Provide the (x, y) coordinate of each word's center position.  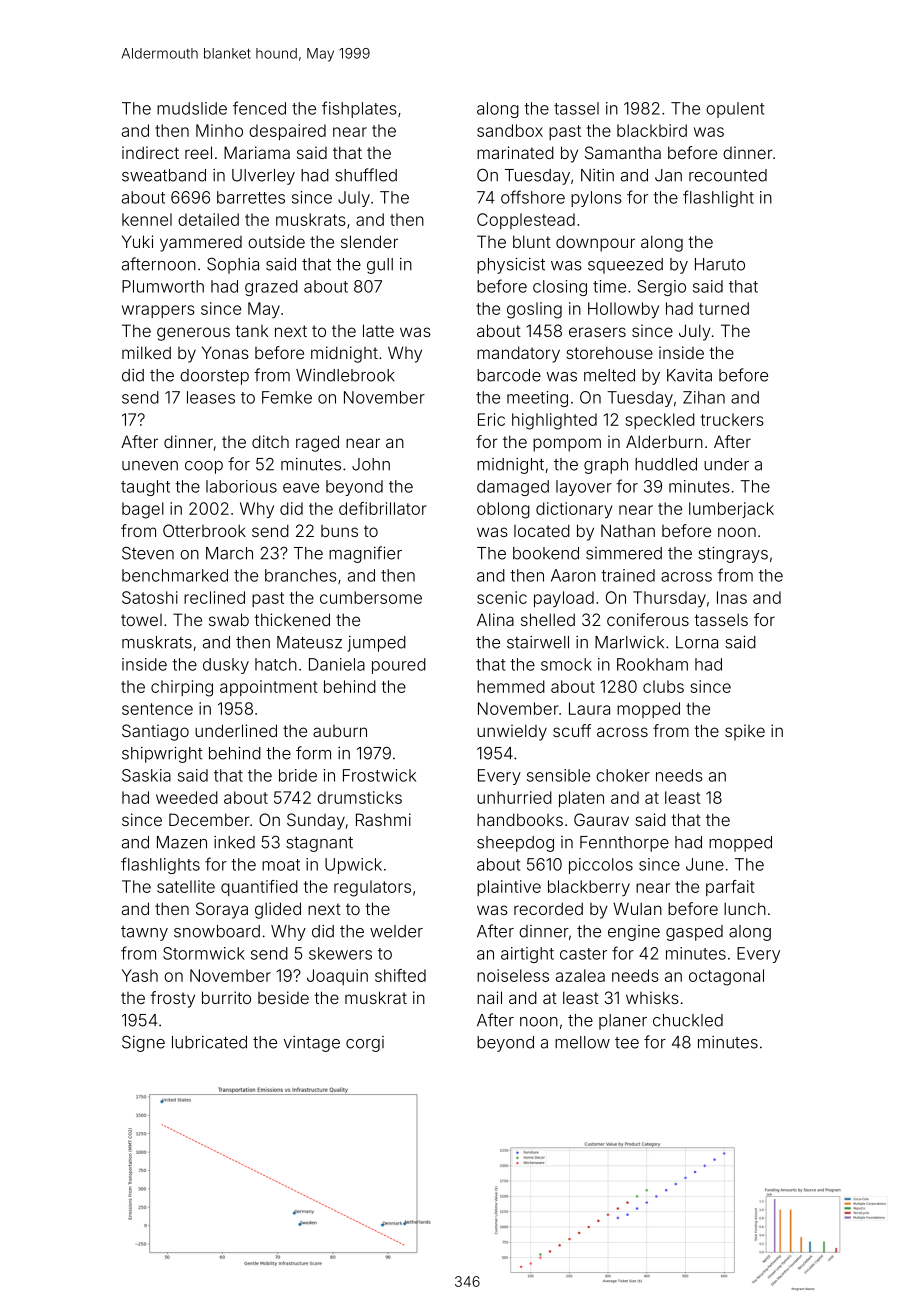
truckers (732, 419)
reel (198, 152)
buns (339, 531)
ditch (270, 441)
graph (606, 466)
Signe (143, 1043)
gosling (534, 310)
